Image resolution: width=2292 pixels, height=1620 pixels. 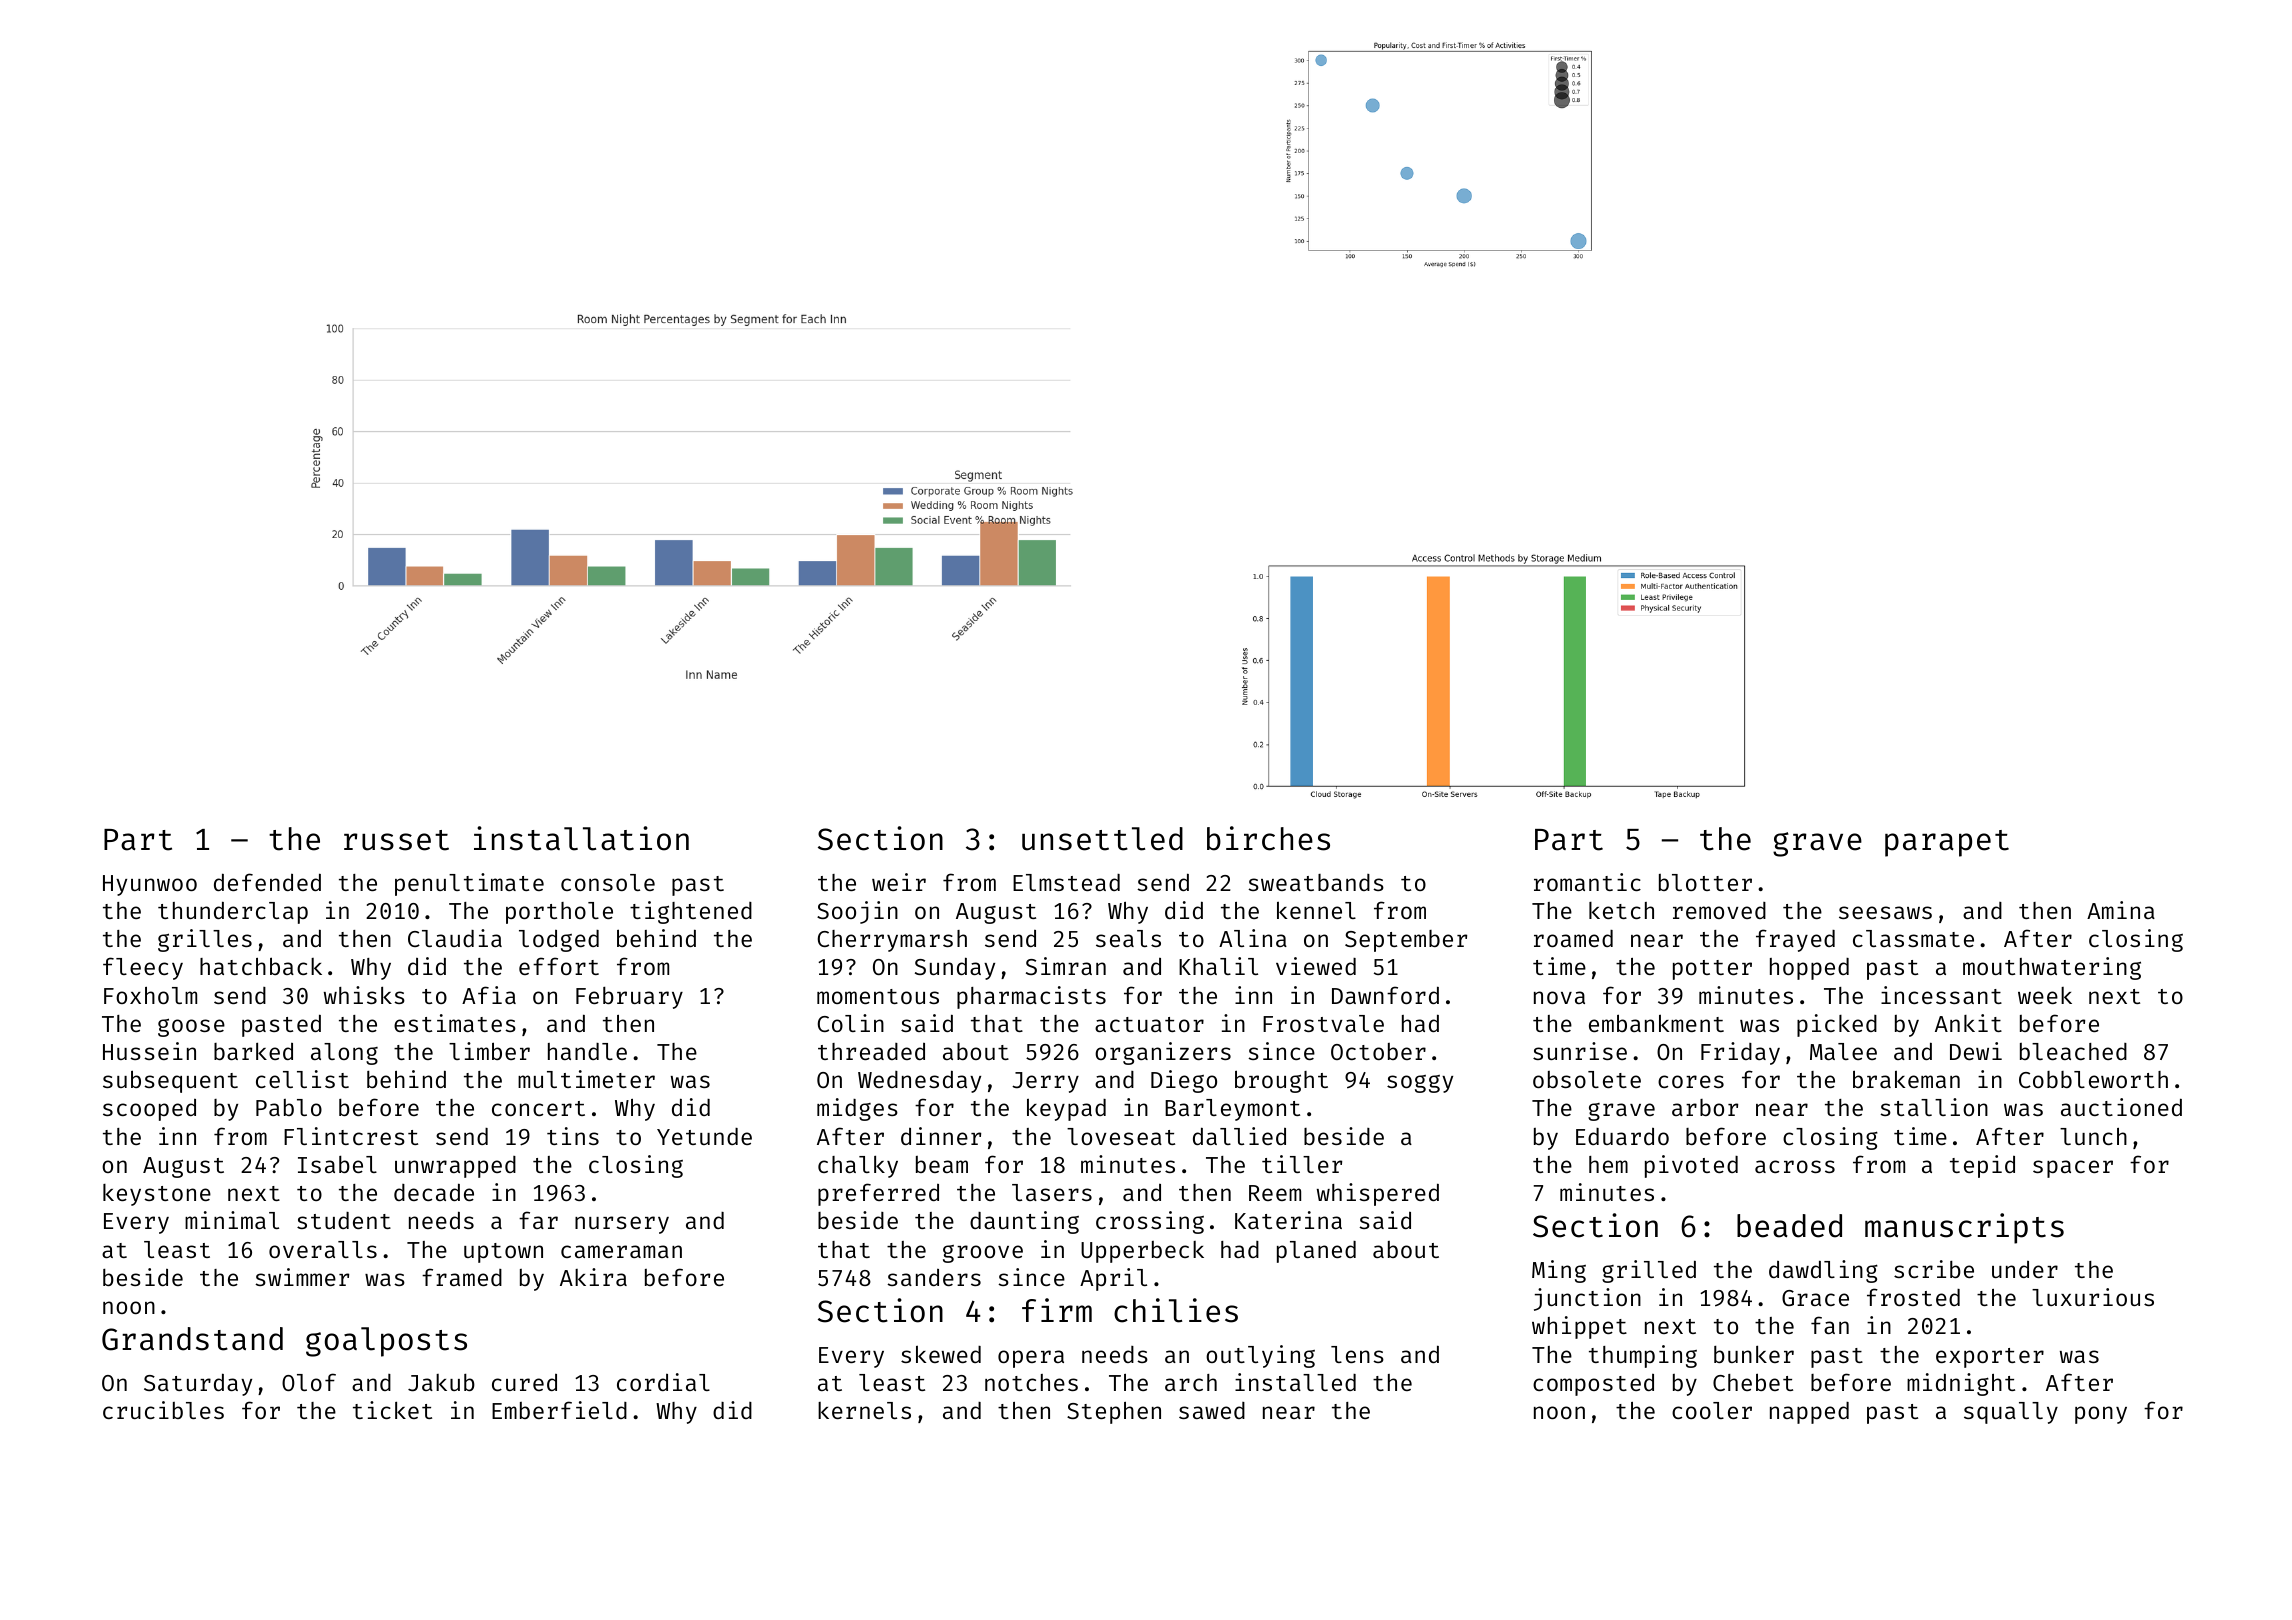 What do you see at coordinates (1976, 1051) in the document?
I see `Dewi` at bounding box center [1976, 1051].
